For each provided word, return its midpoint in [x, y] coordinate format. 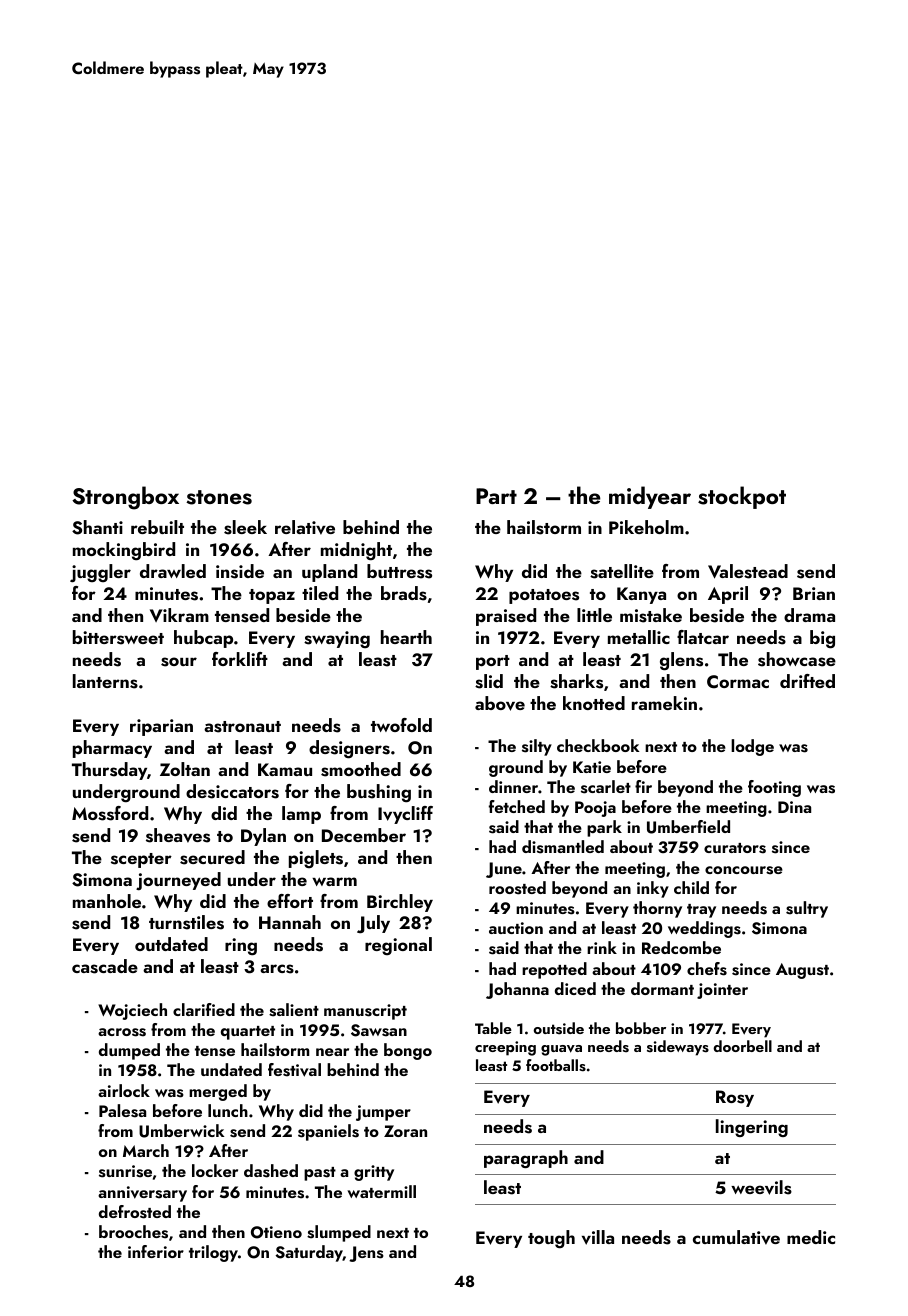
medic [811, 1237]
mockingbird [124, 551]
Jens [366, 1254]
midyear [650, 497]
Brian [814, 593]
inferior [156, 1251]
